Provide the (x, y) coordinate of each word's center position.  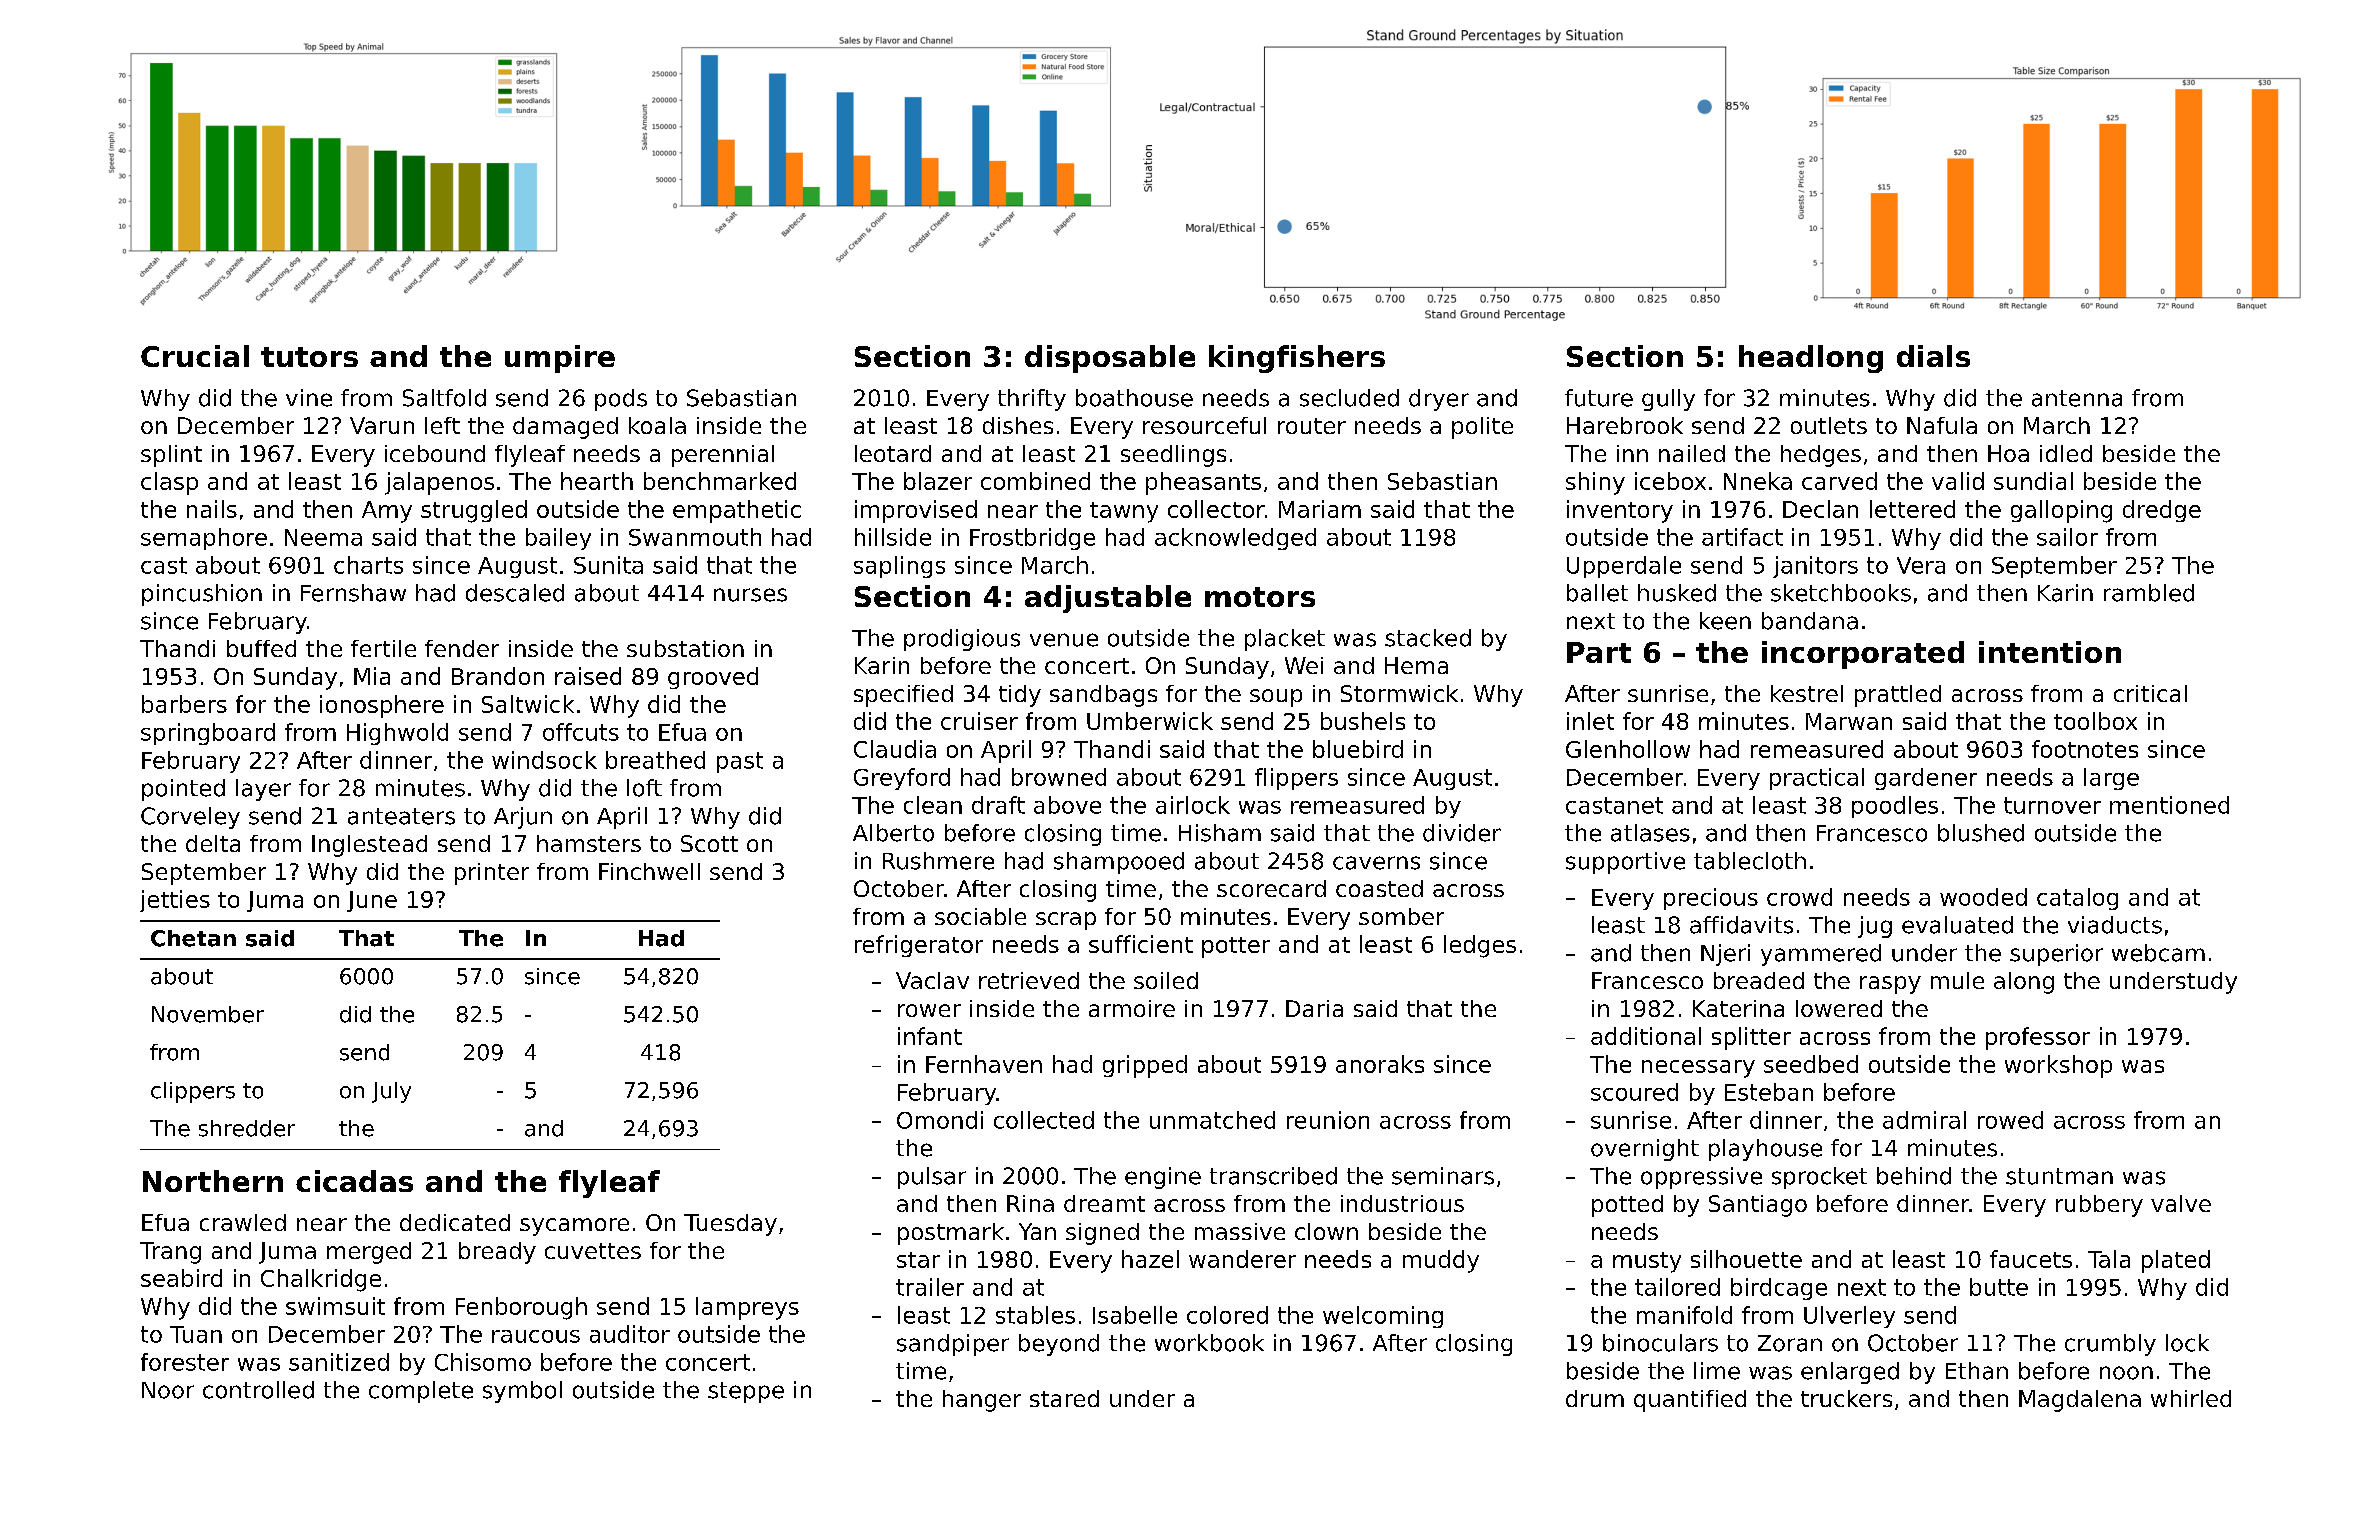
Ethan (1977, 1371)
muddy (1441, 1261)
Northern (213, 1181)
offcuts (581, 732)
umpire (560, 359)
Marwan (1849, 721)
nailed (1692, 453)
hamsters (589, 843)
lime (1717, 1371)
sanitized (339, 1362)
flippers (1296, 779)
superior (2056, 955)
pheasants (1203, 483)
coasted (1379, 888)
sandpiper (953, 1345)
